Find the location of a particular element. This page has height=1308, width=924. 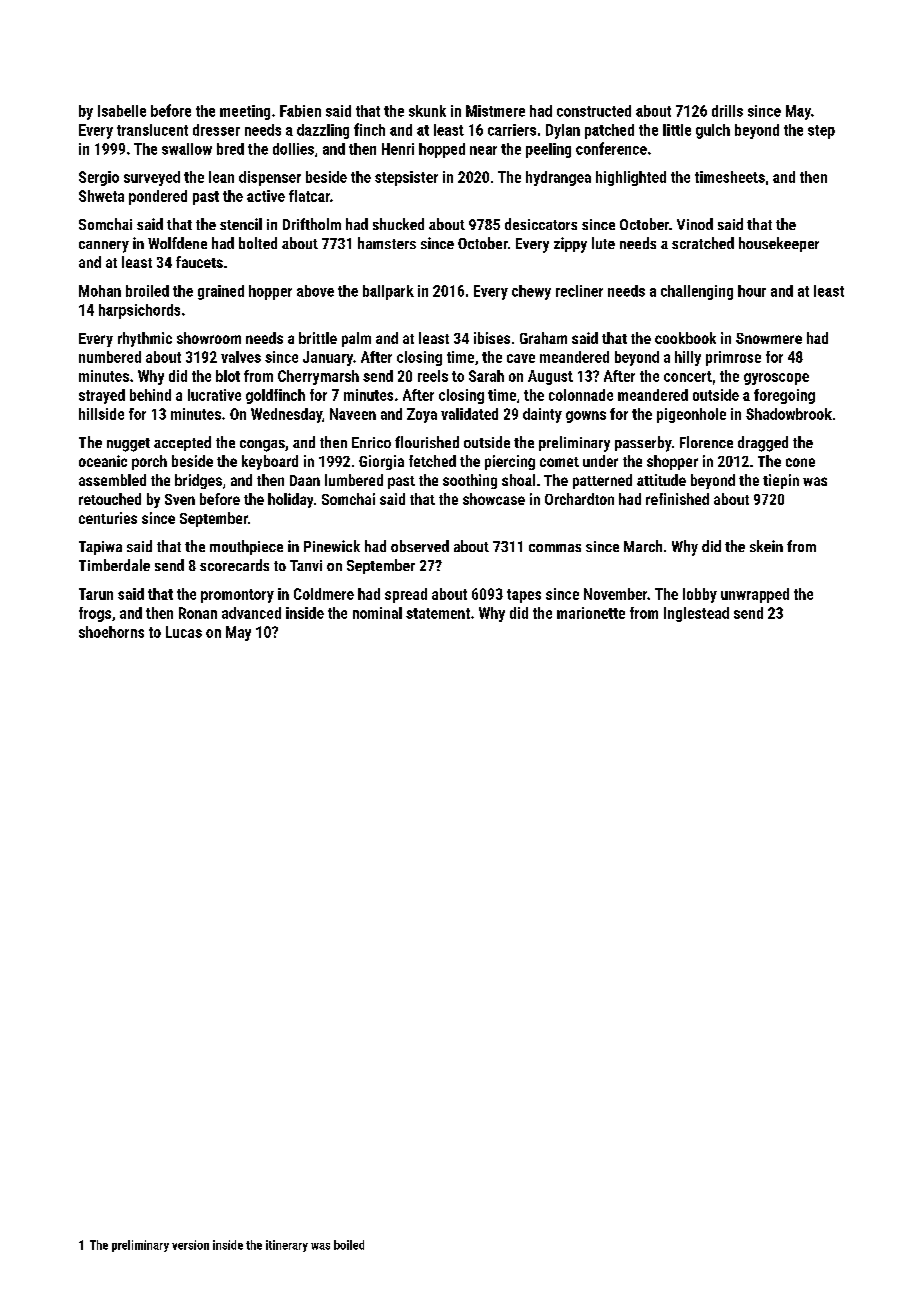

marionette is located at coordinates (591, 613).
